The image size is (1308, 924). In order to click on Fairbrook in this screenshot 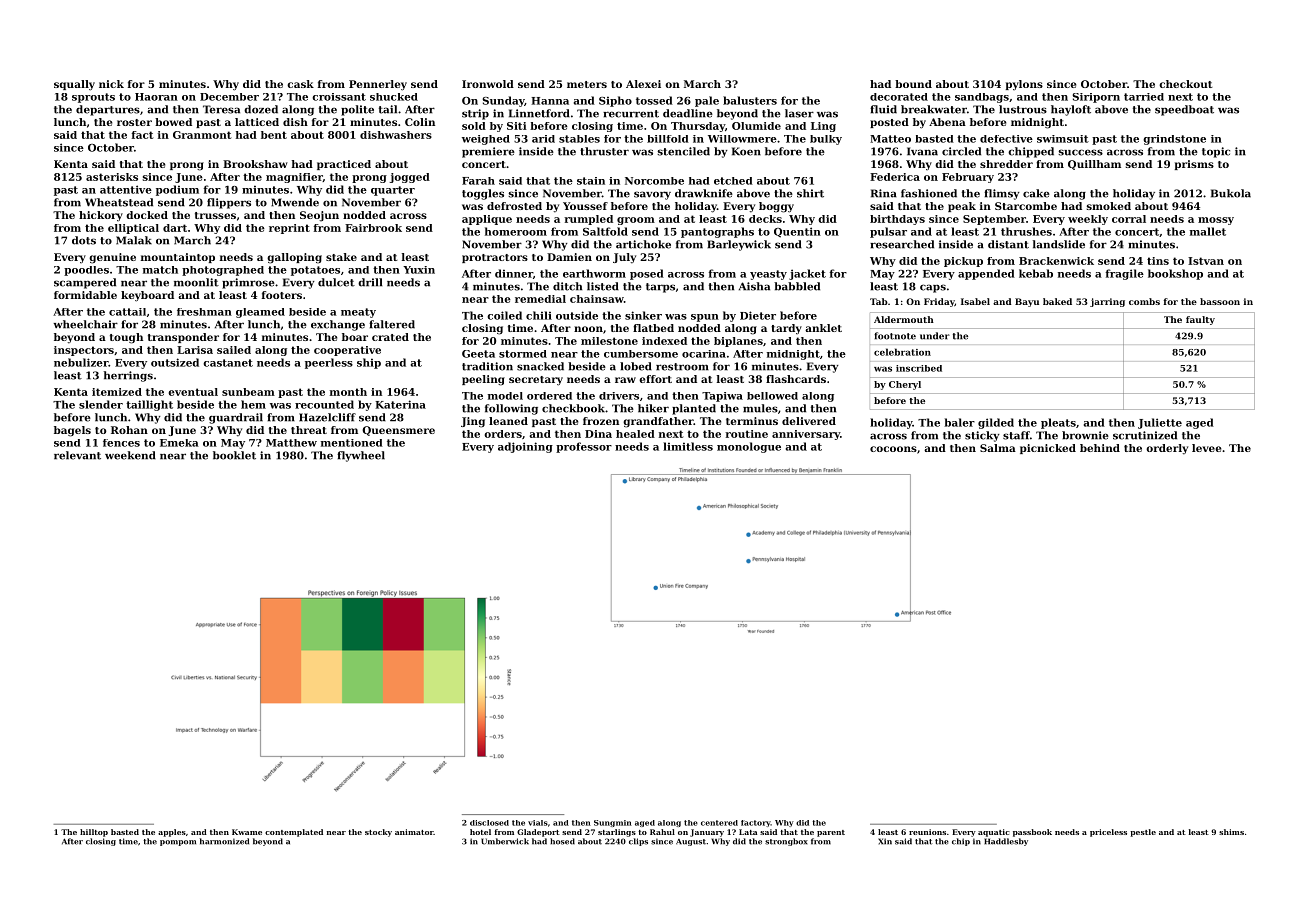, I will do `click(373, 228)`.
